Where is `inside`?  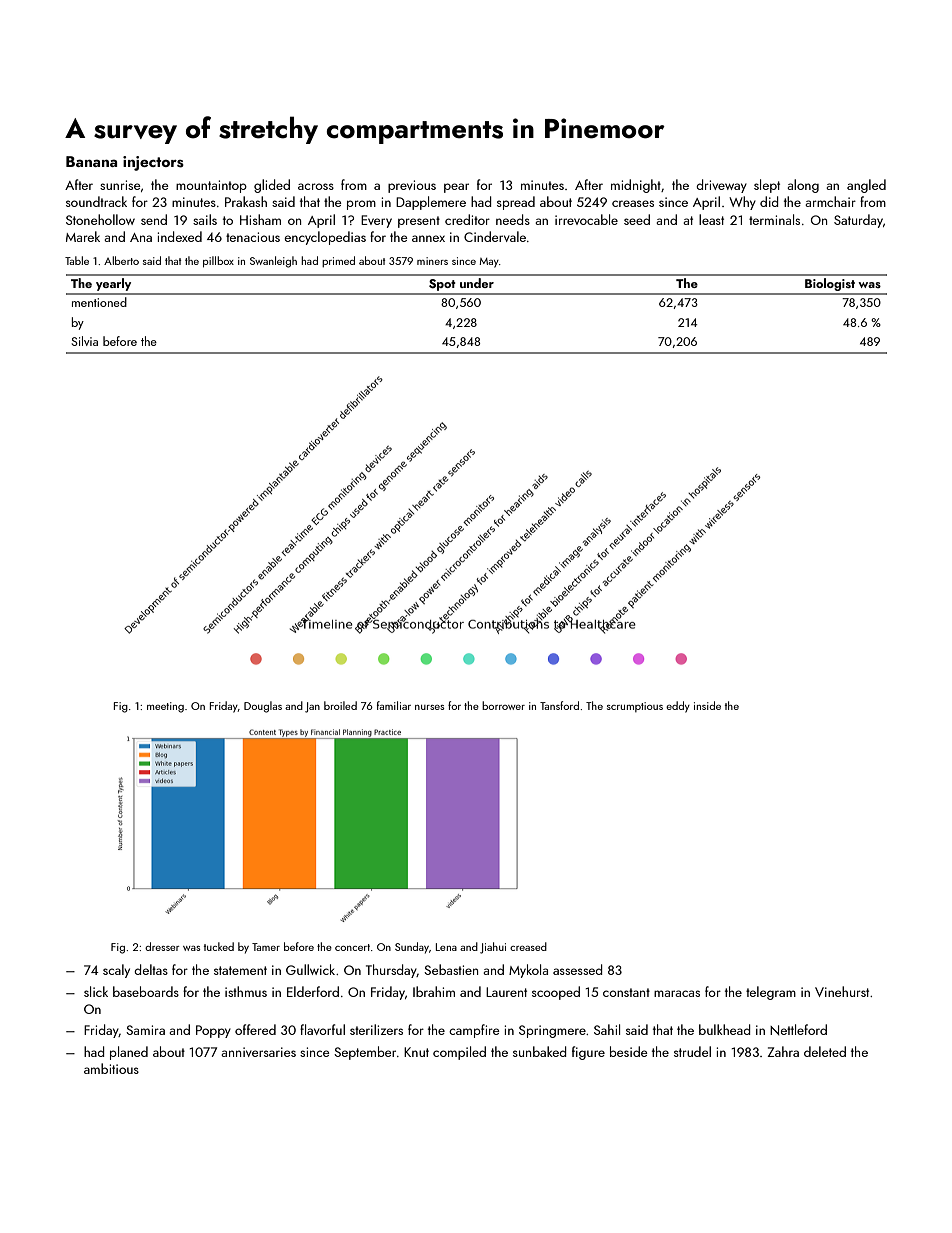
inside is located at coordinates (707, 705).
